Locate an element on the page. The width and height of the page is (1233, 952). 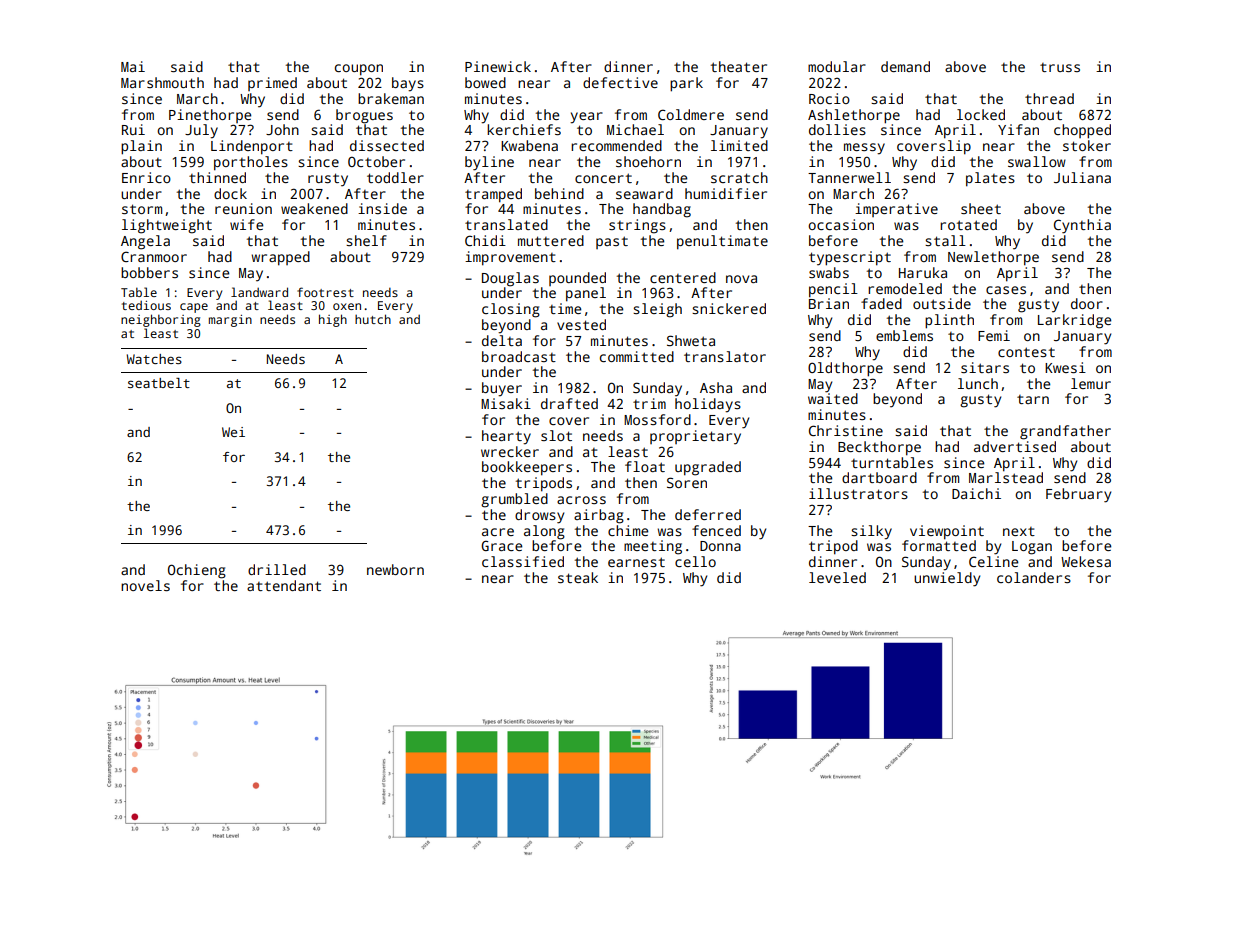
earnest is located at coordinates (636, 562).
